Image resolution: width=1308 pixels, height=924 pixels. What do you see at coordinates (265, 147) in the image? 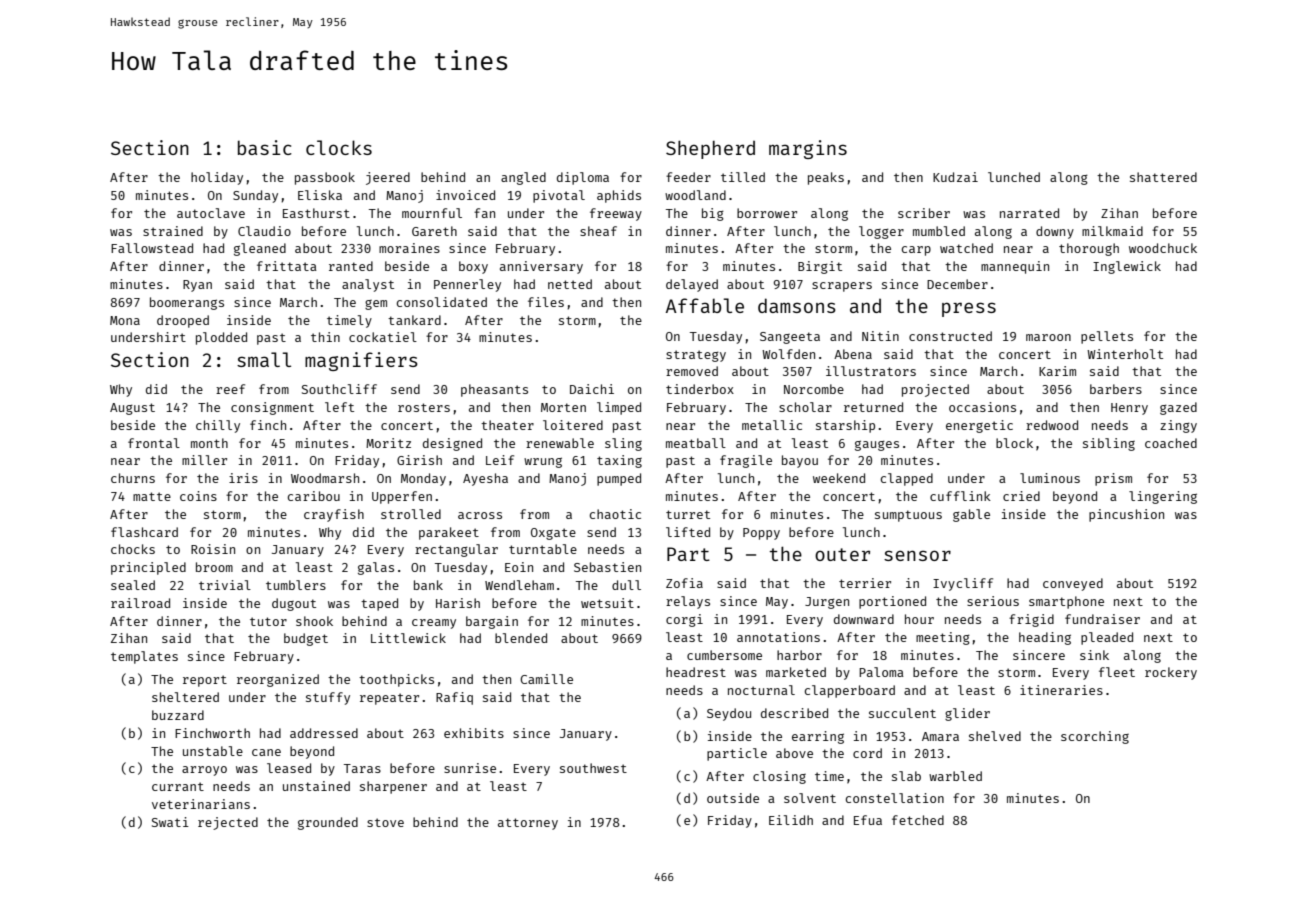
I see `basic` at bounding box center [265, 147].
